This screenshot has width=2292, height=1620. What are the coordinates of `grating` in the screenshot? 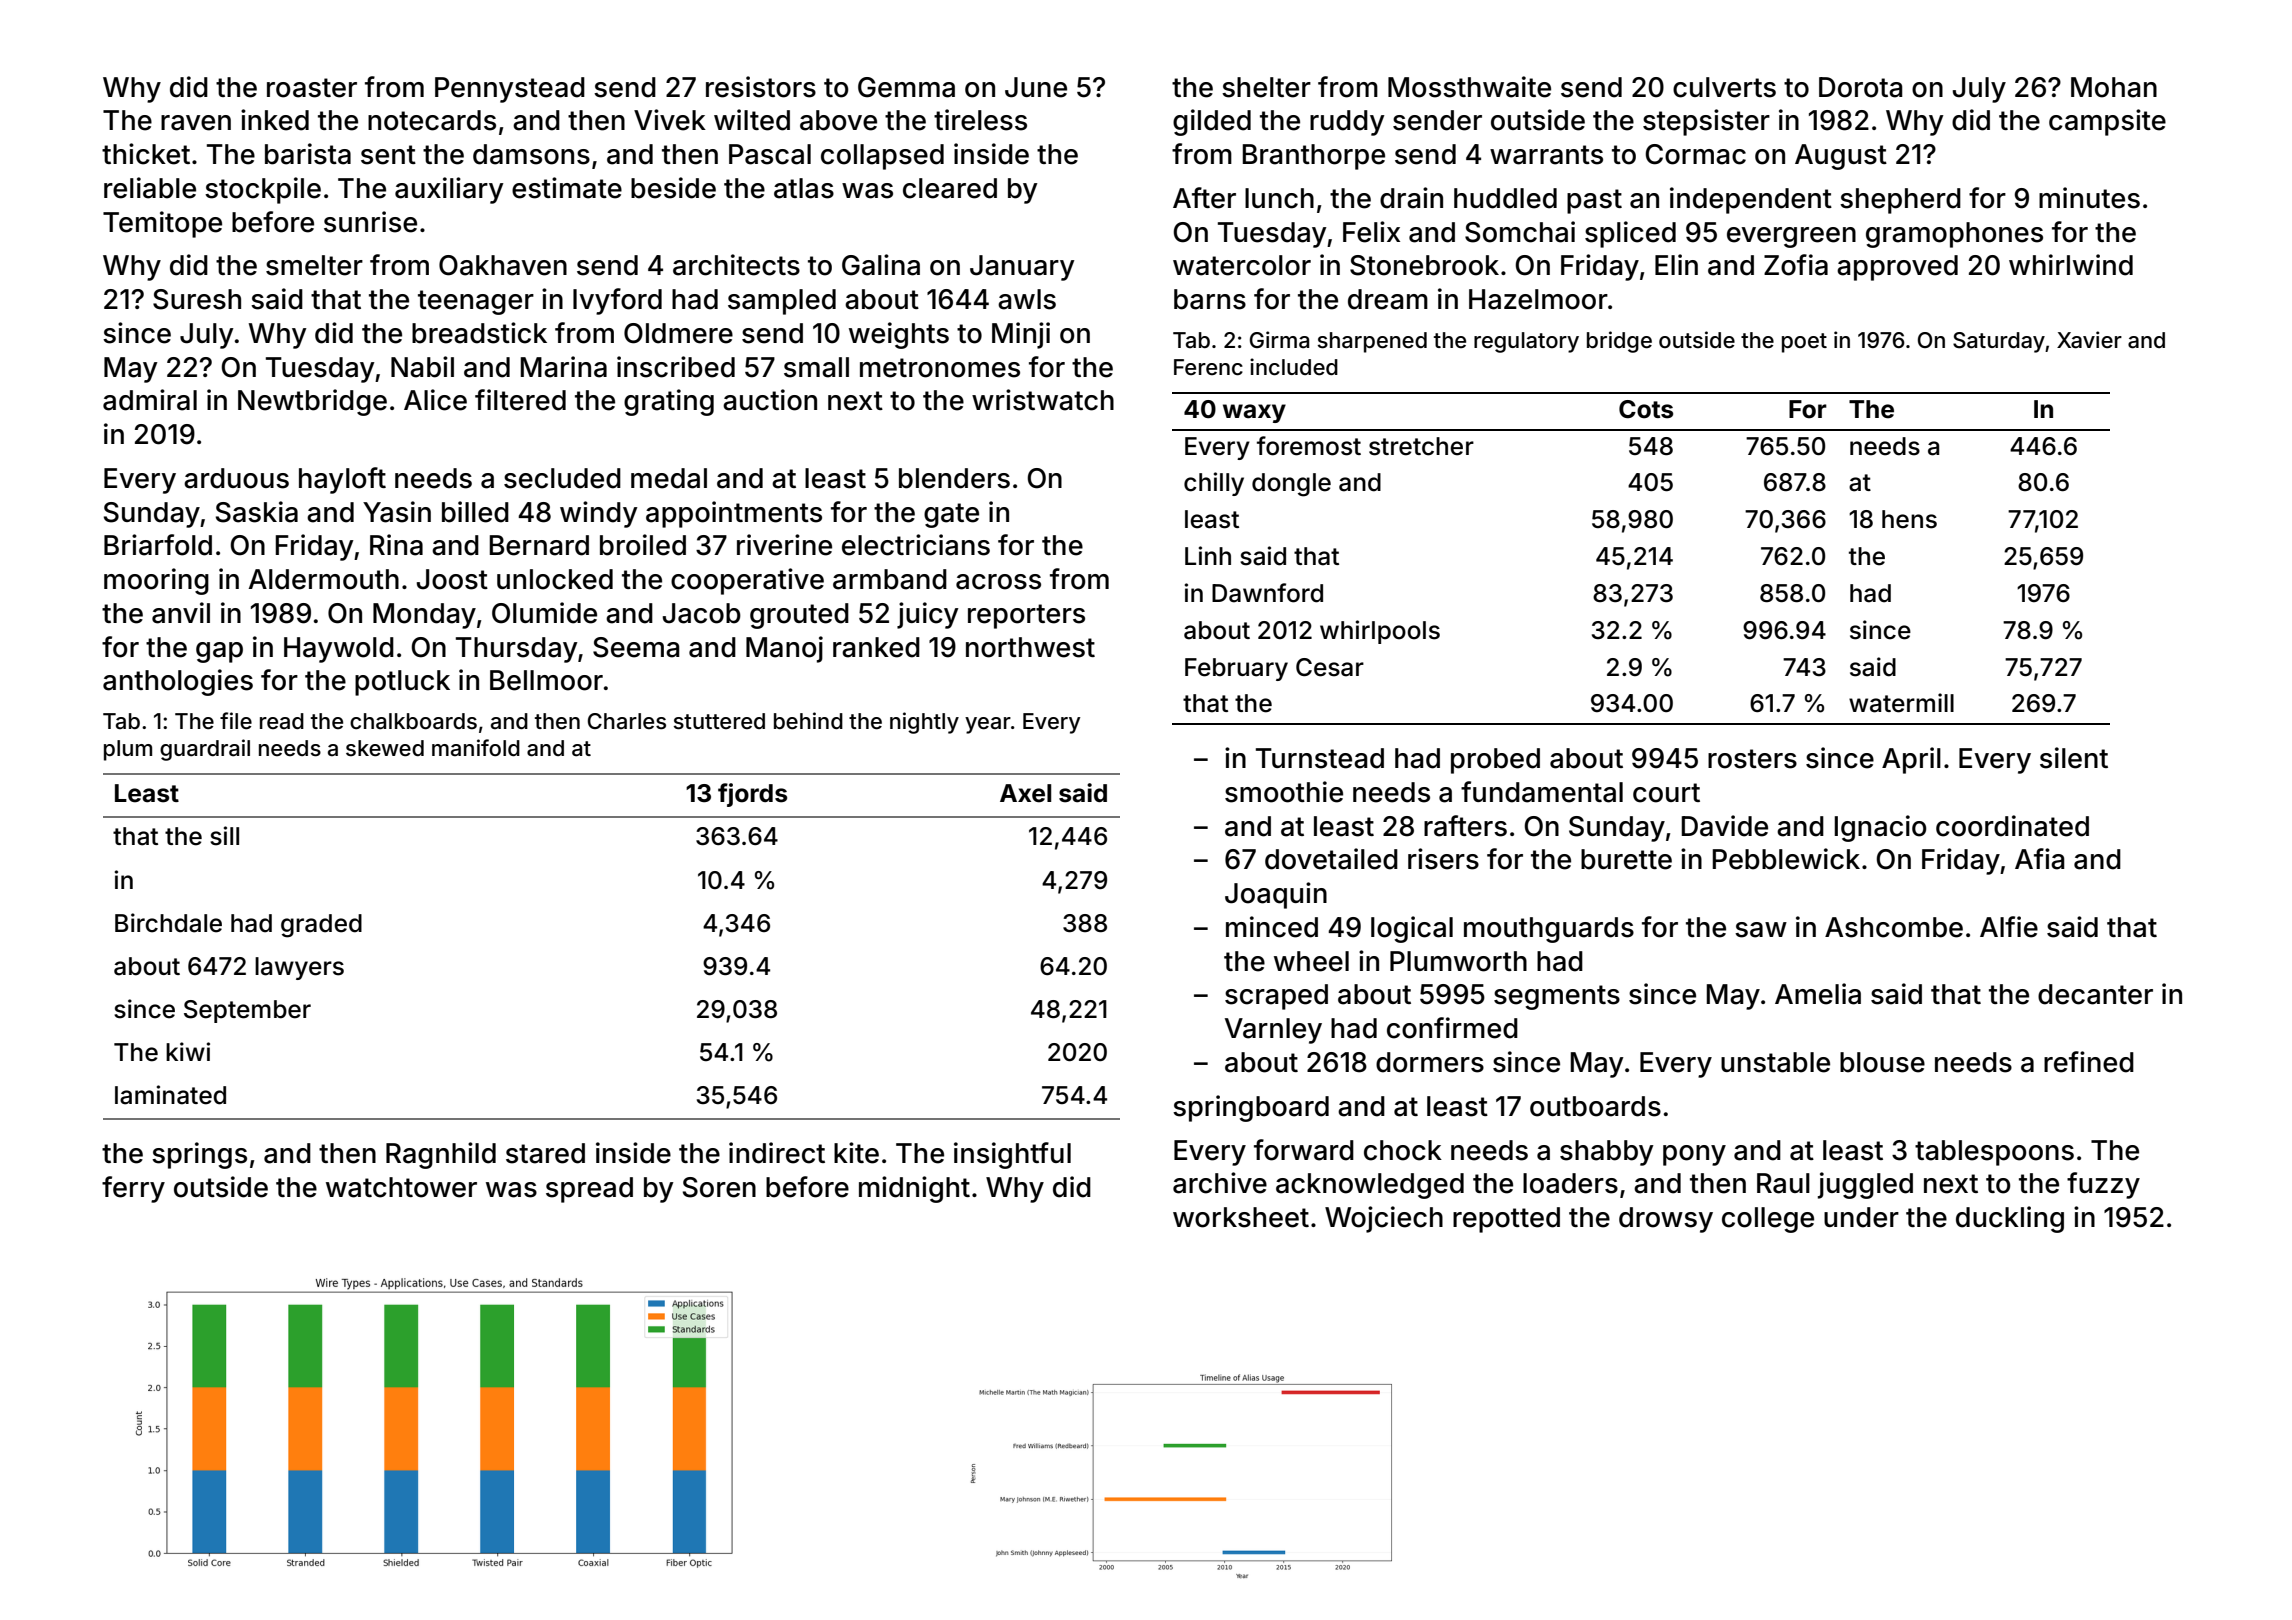 It's located at (669, 402).
